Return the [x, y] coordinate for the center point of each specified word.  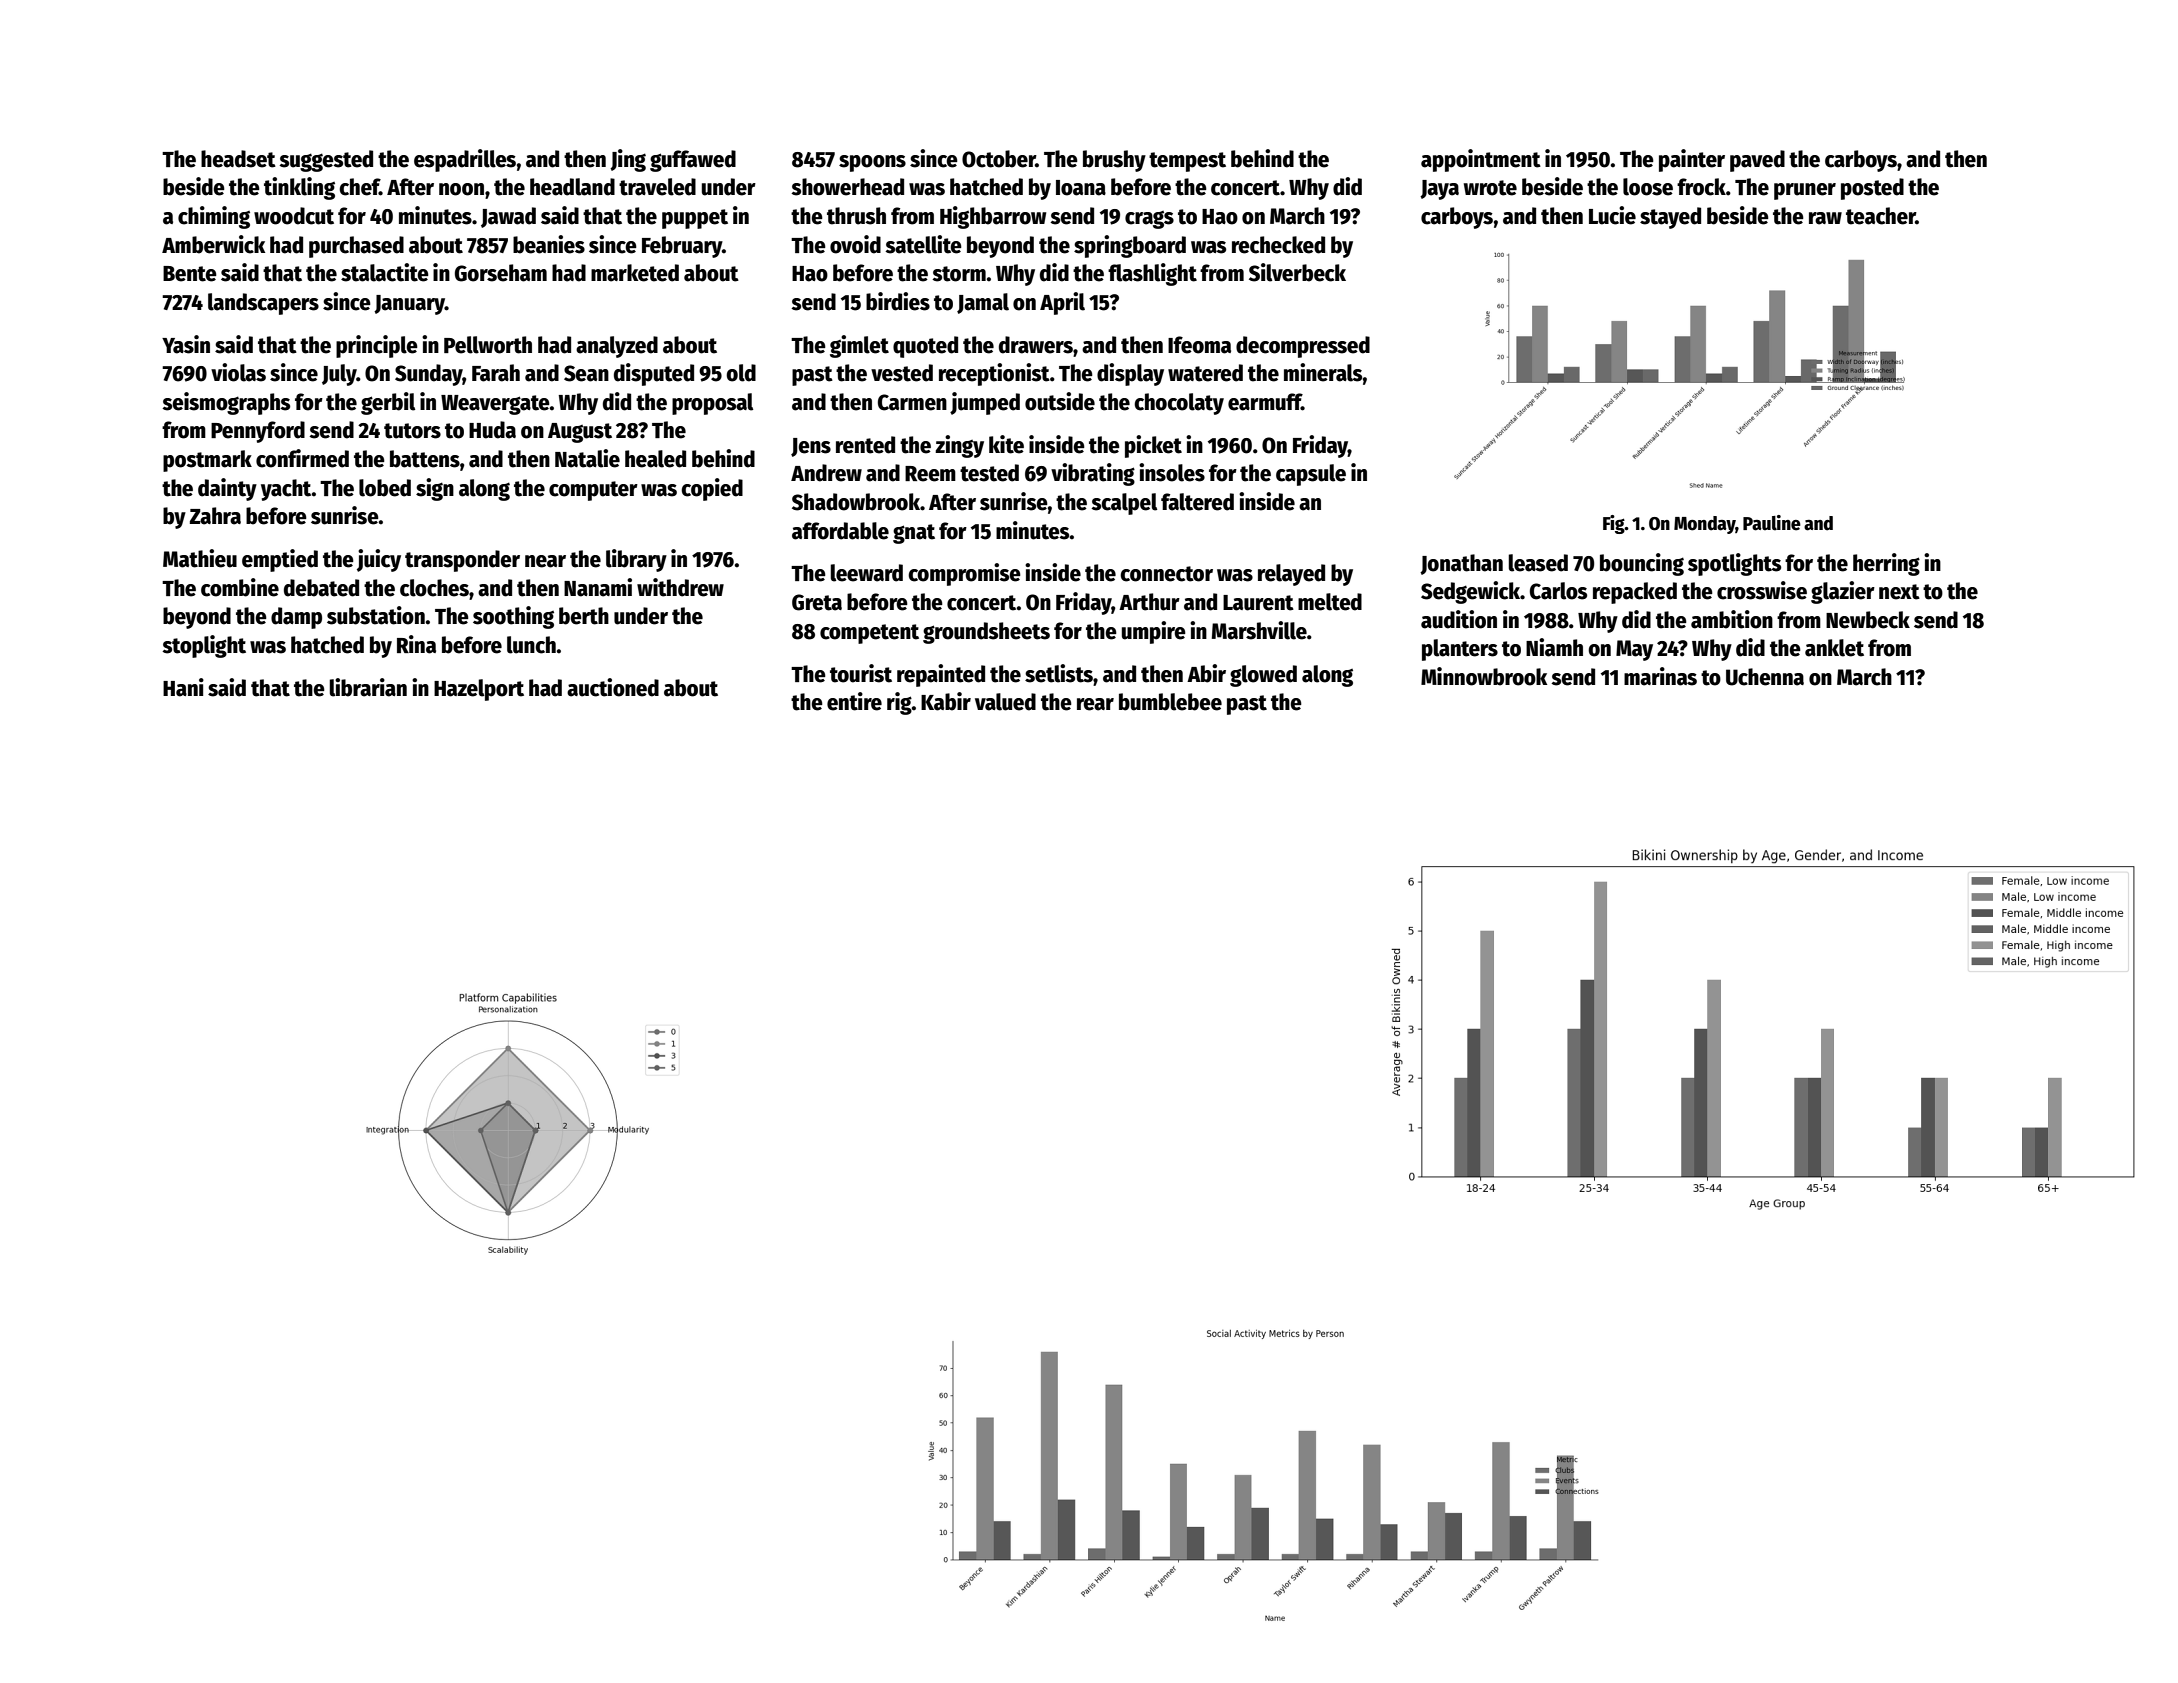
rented [865, 445]
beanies [549, 244]
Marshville [1259, 630]
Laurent [1258, 603]
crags [1149, 220]
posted [1872, 189]
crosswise [1762, 590]
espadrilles [465, 160]
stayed [1670, 218]
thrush [856, 216]
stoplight [204, 646]
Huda [492, 430]
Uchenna [1765, 677]
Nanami [598, 587]
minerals [1323, 372]
